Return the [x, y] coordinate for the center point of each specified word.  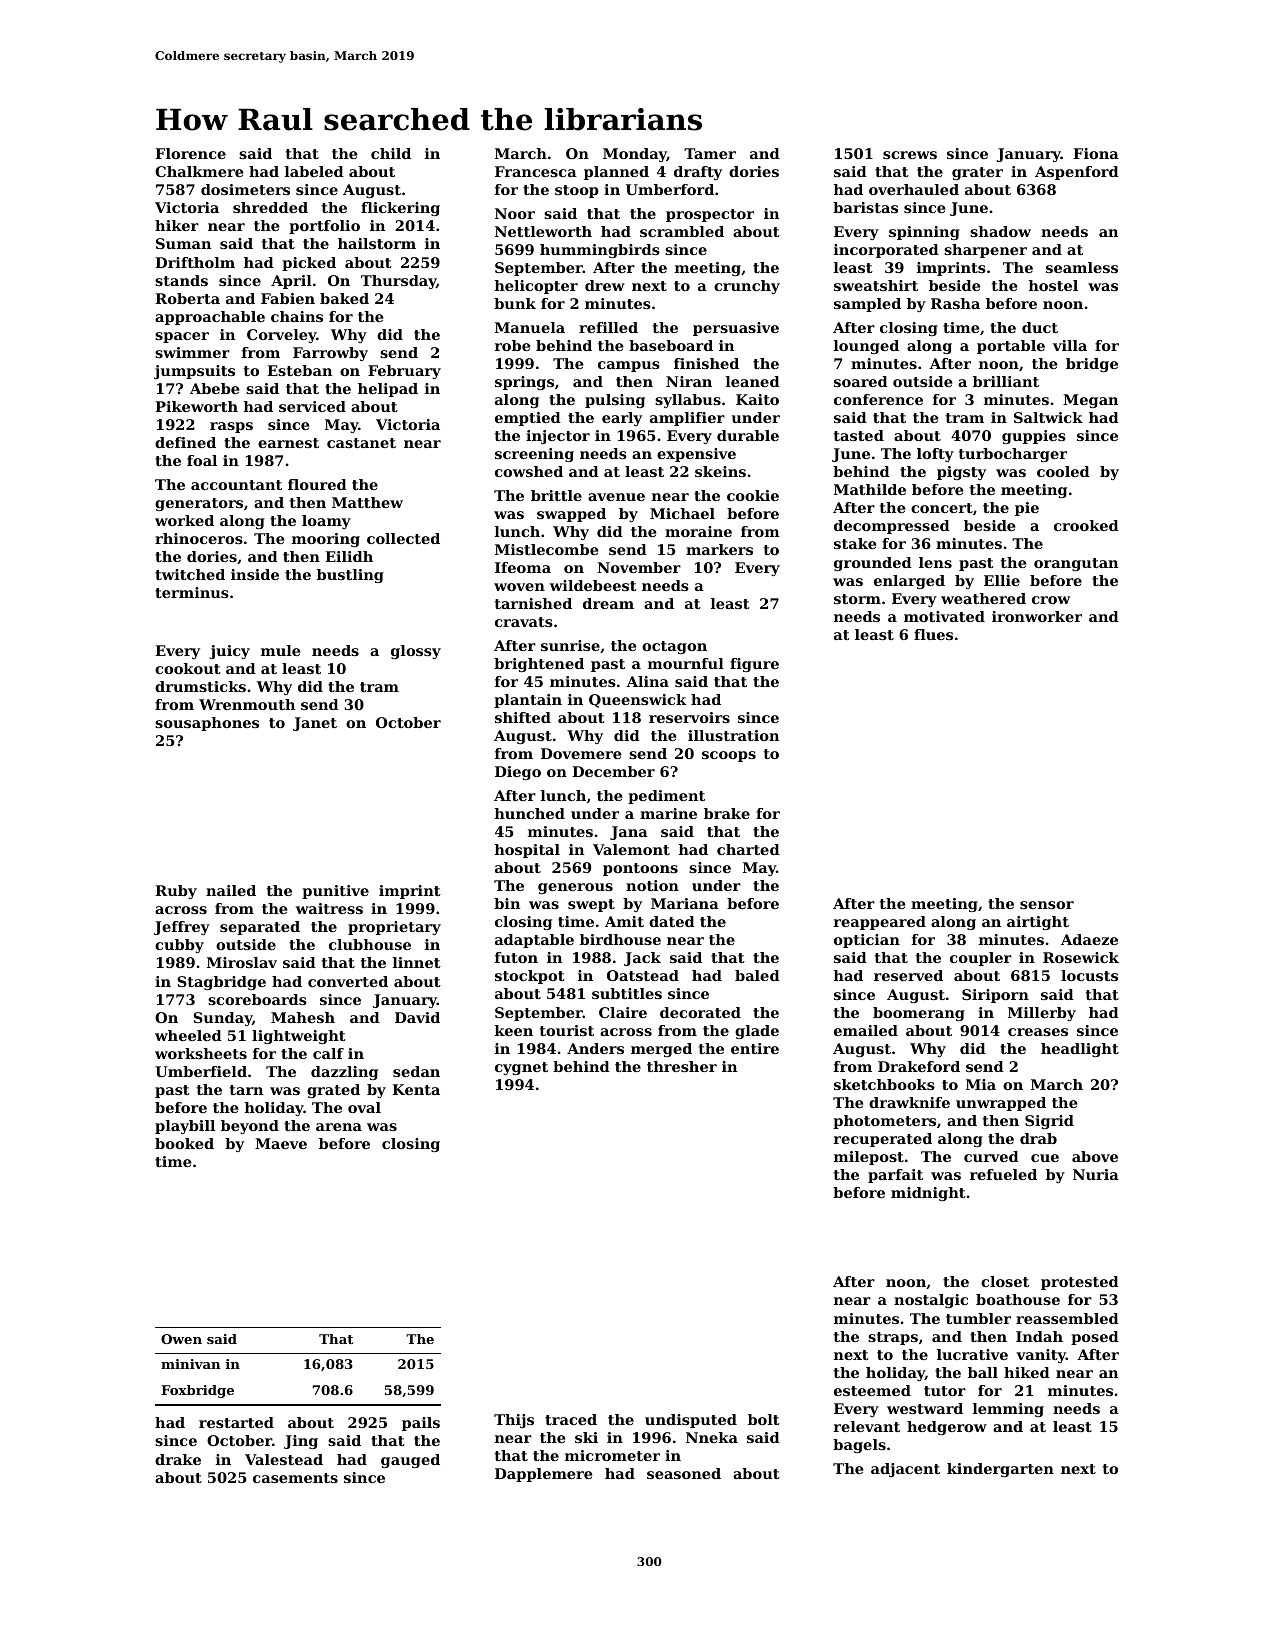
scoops [729, 756]
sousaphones [207, 724]
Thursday [398, 282]
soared [861, 381]
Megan [1090, 401]
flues [933, 634]
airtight [1038, 923]
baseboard [671, 345]
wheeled [188, 1035]
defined [185, 442]
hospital [527, 851]
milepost [869, 1158]
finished [706, 363]
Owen [181, 1339]
